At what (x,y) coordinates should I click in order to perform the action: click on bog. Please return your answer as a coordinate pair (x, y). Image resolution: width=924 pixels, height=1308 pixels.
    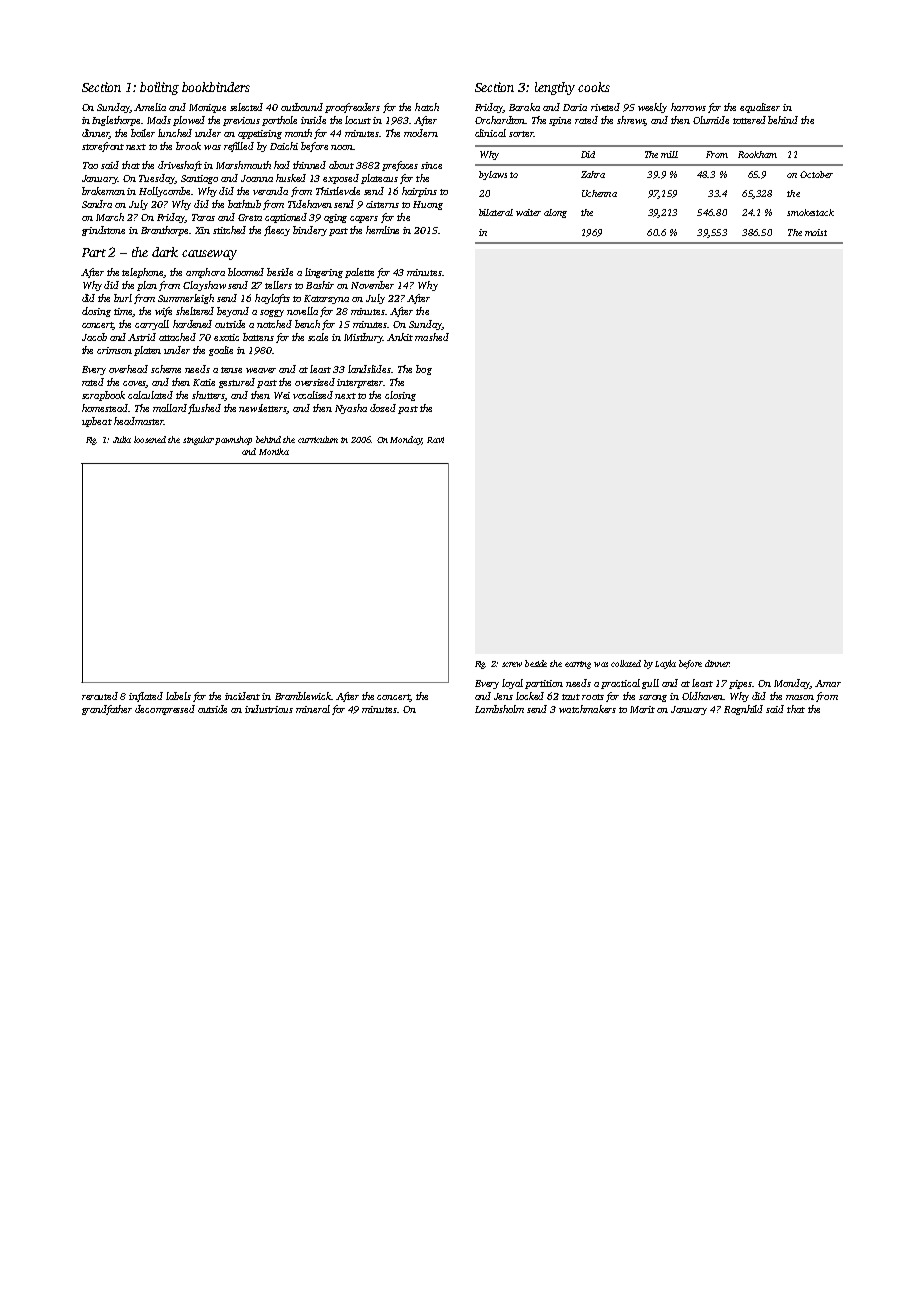
    Looking at the image, I should click on (424, 370).
